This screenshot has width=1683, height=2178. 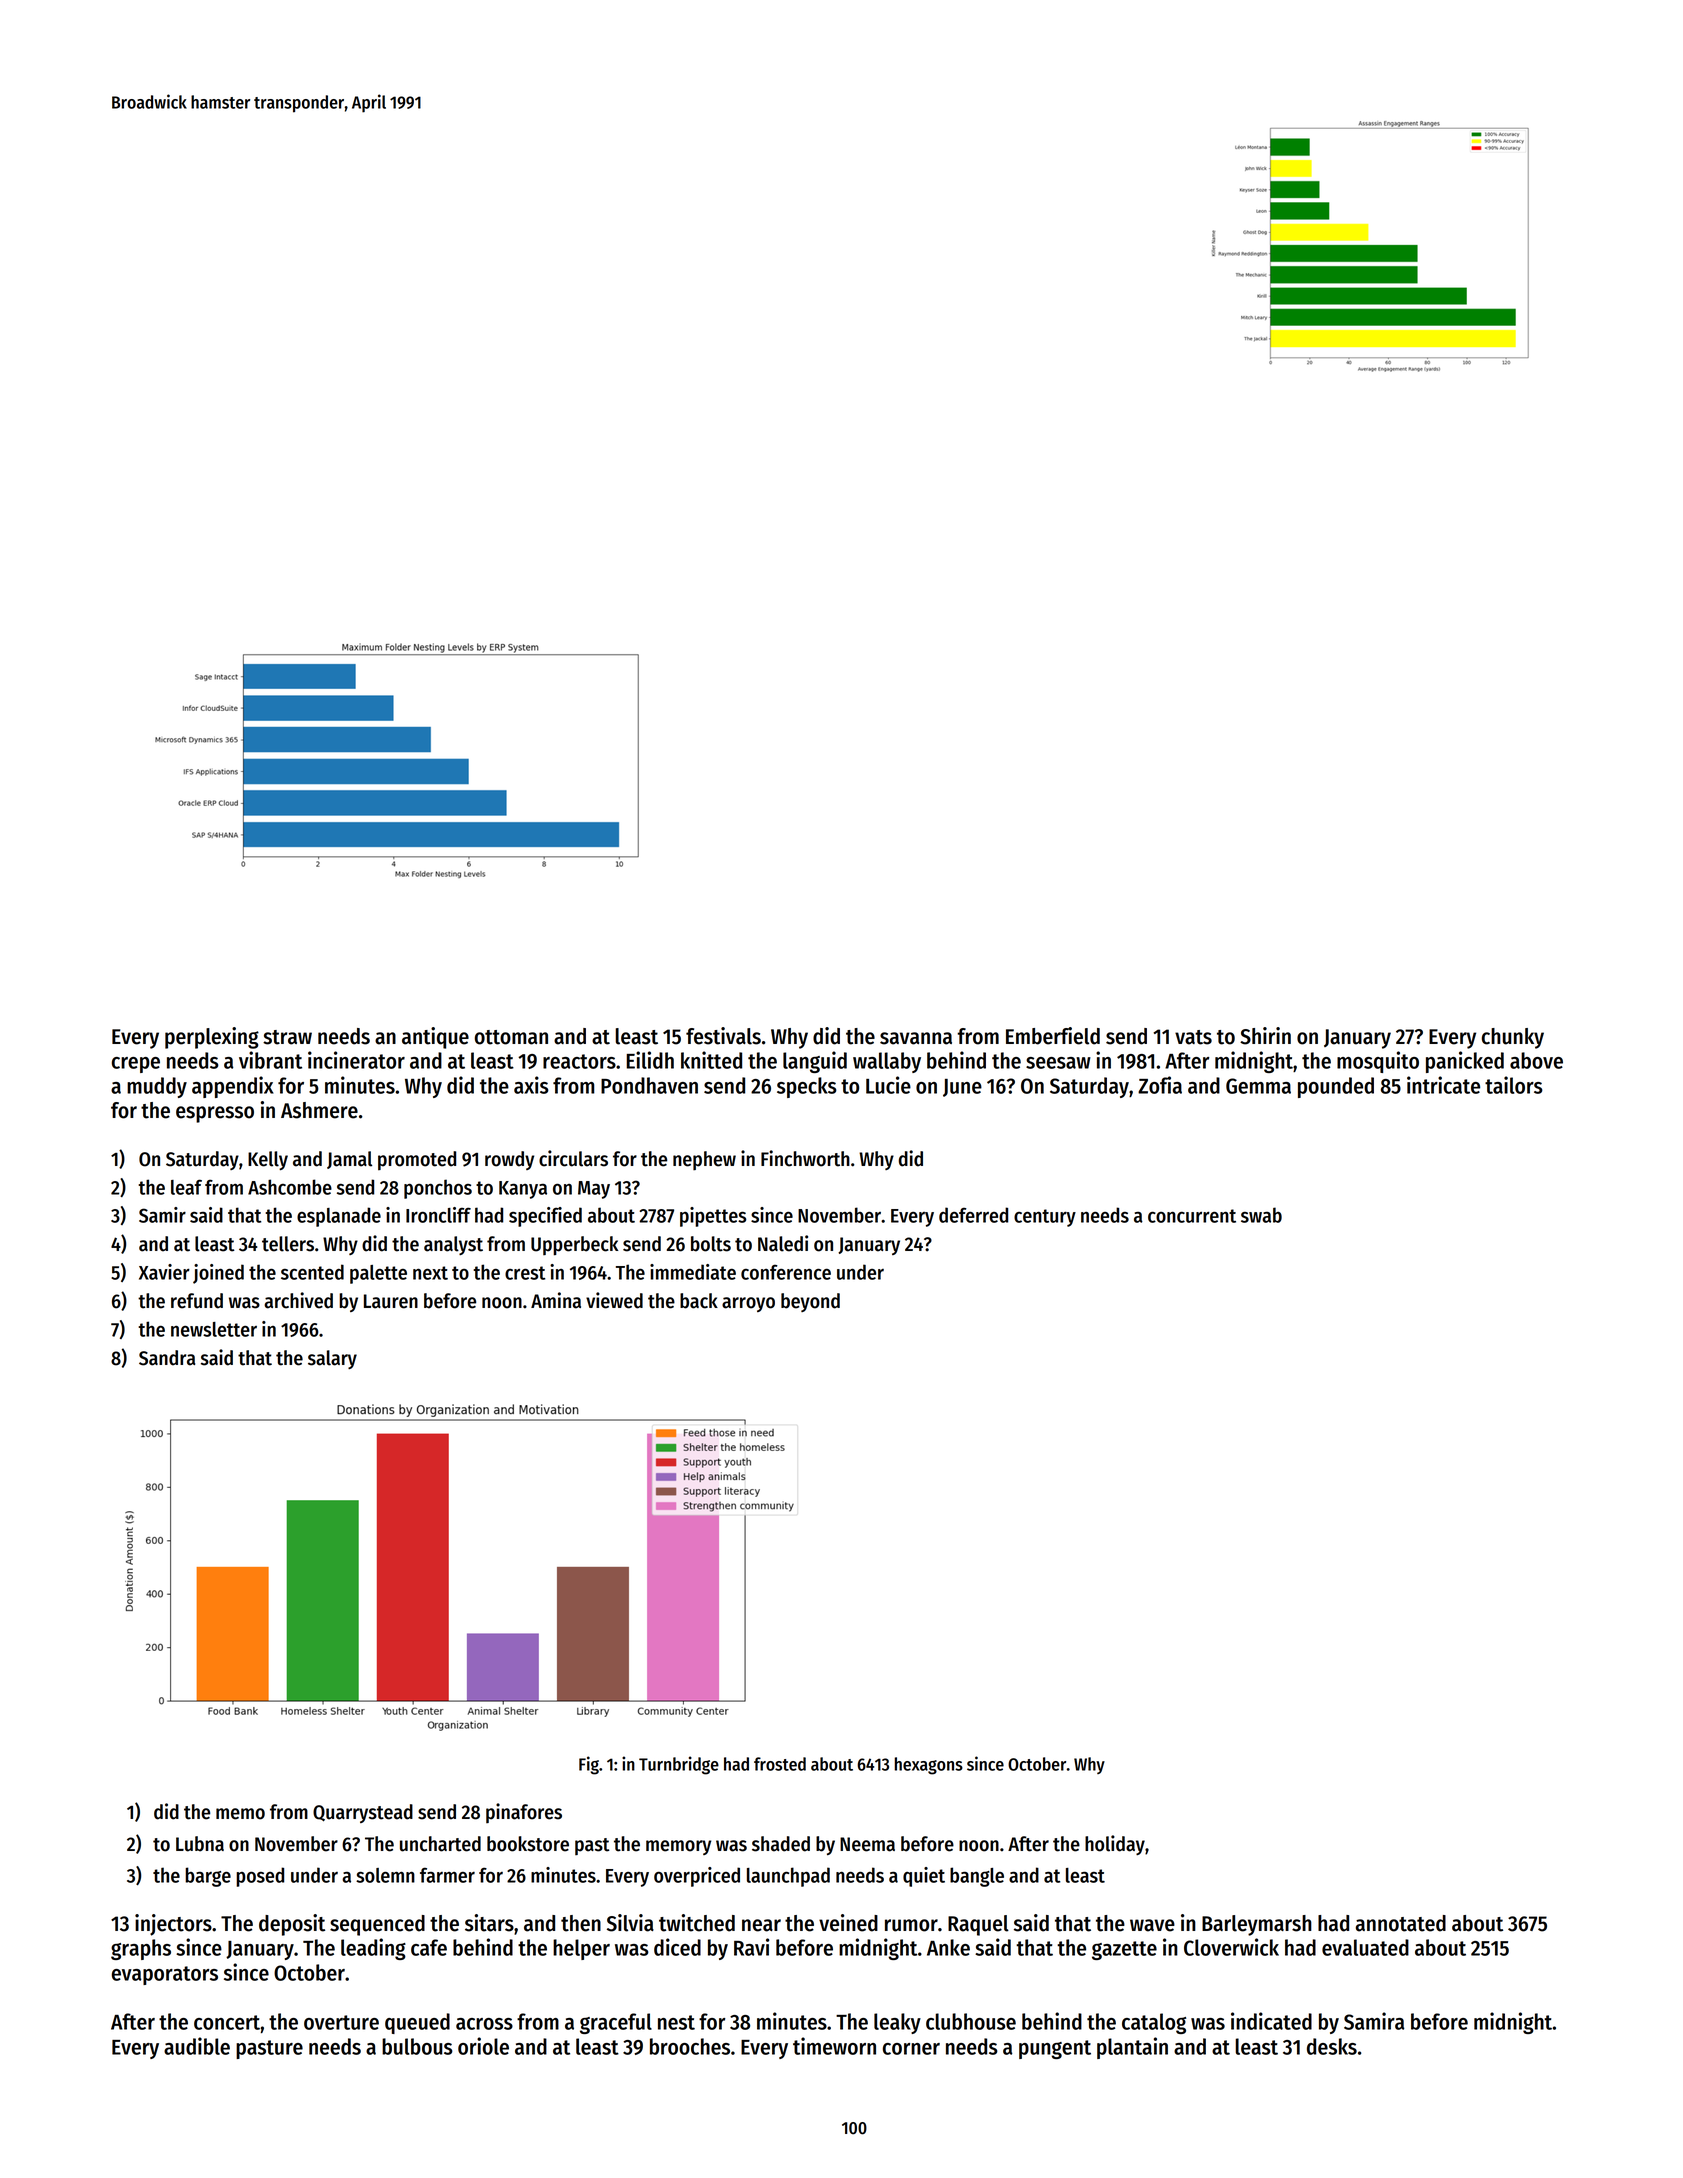 I want to click on swab, so click(x=1261, y=1215).
